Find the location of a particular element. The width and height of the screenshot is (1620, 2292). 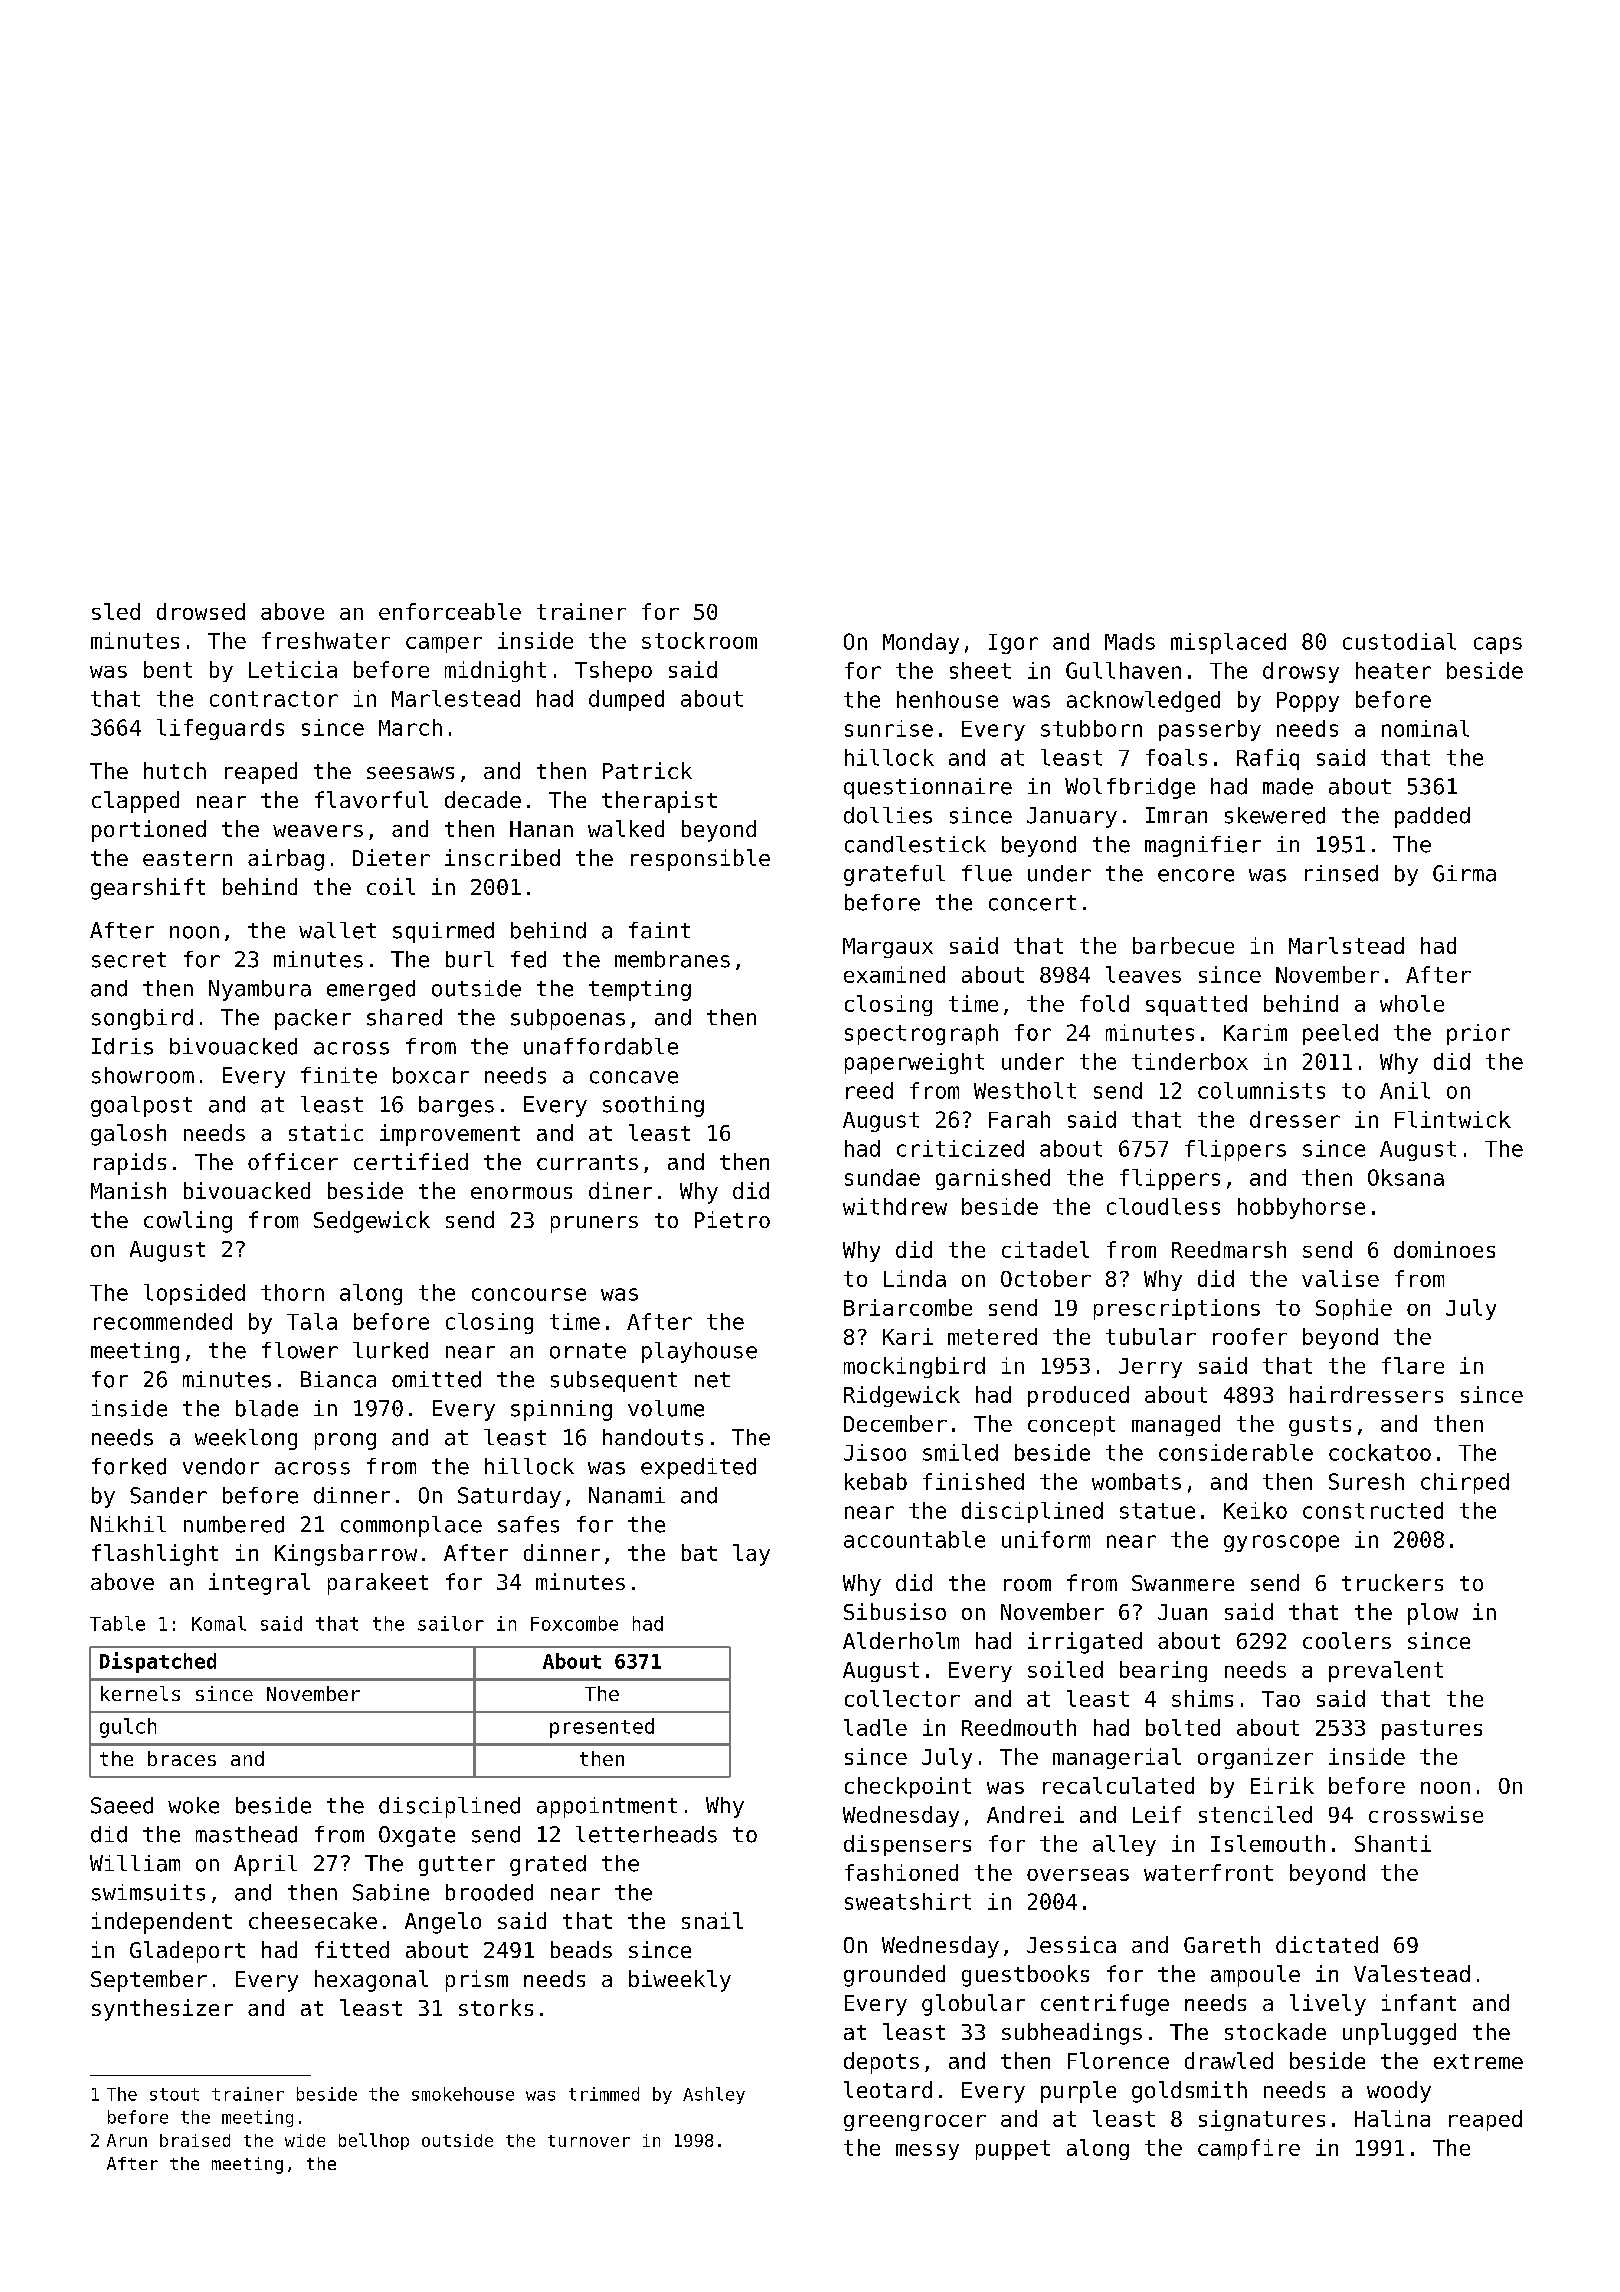

Poppy is located at coordinates (1308, 702).
